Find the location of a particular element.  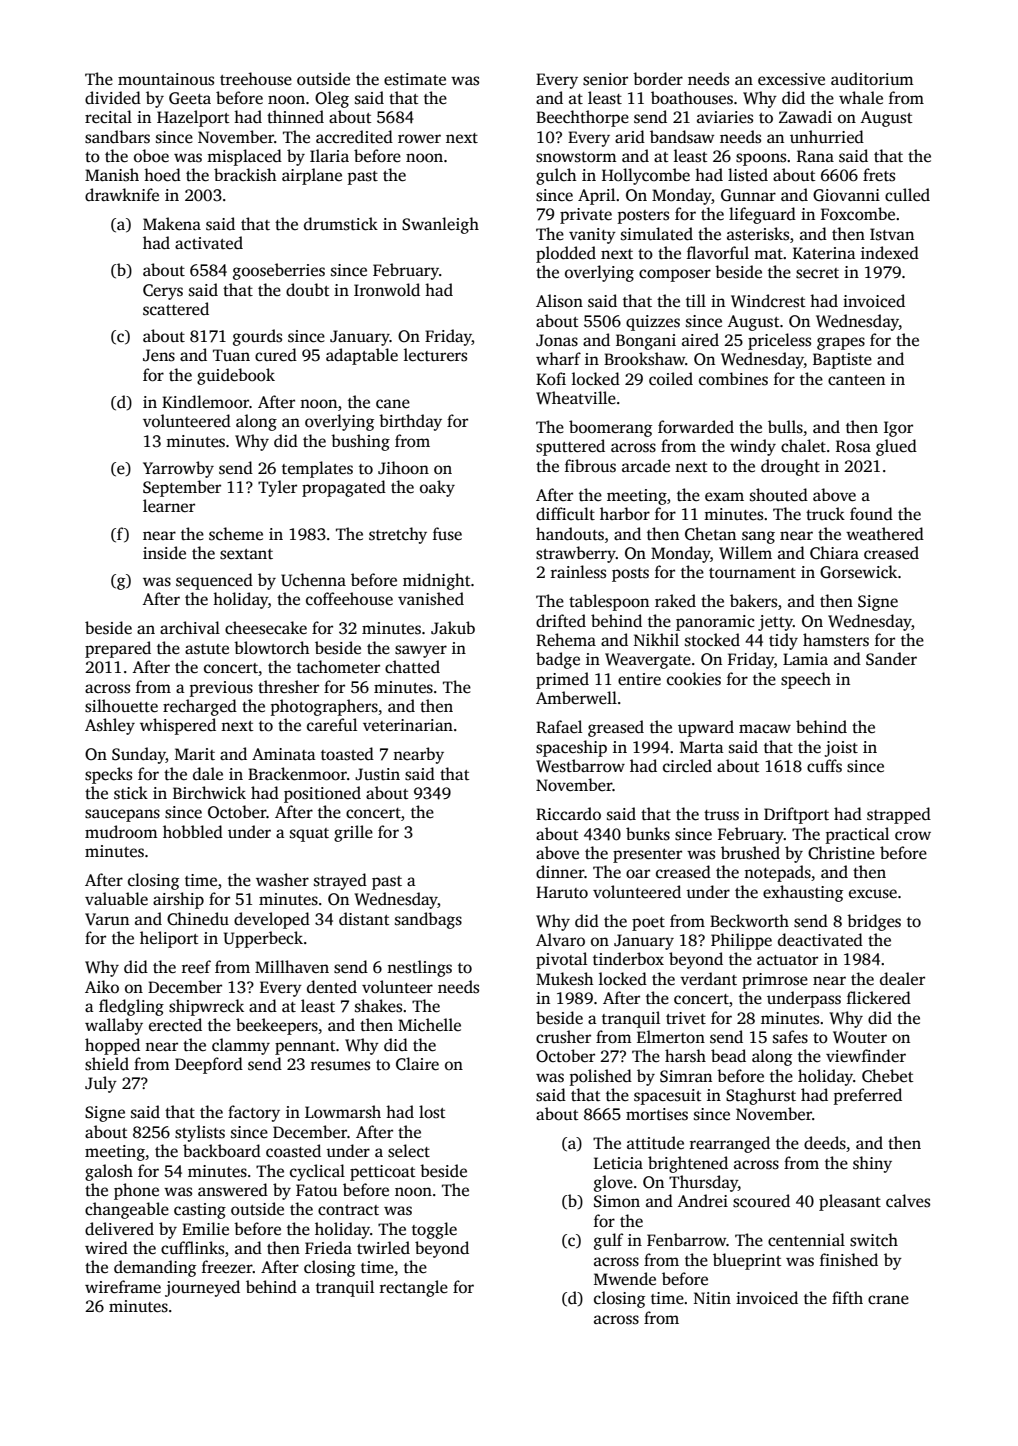

Gorsewick is located at coordinates (858, 572).
